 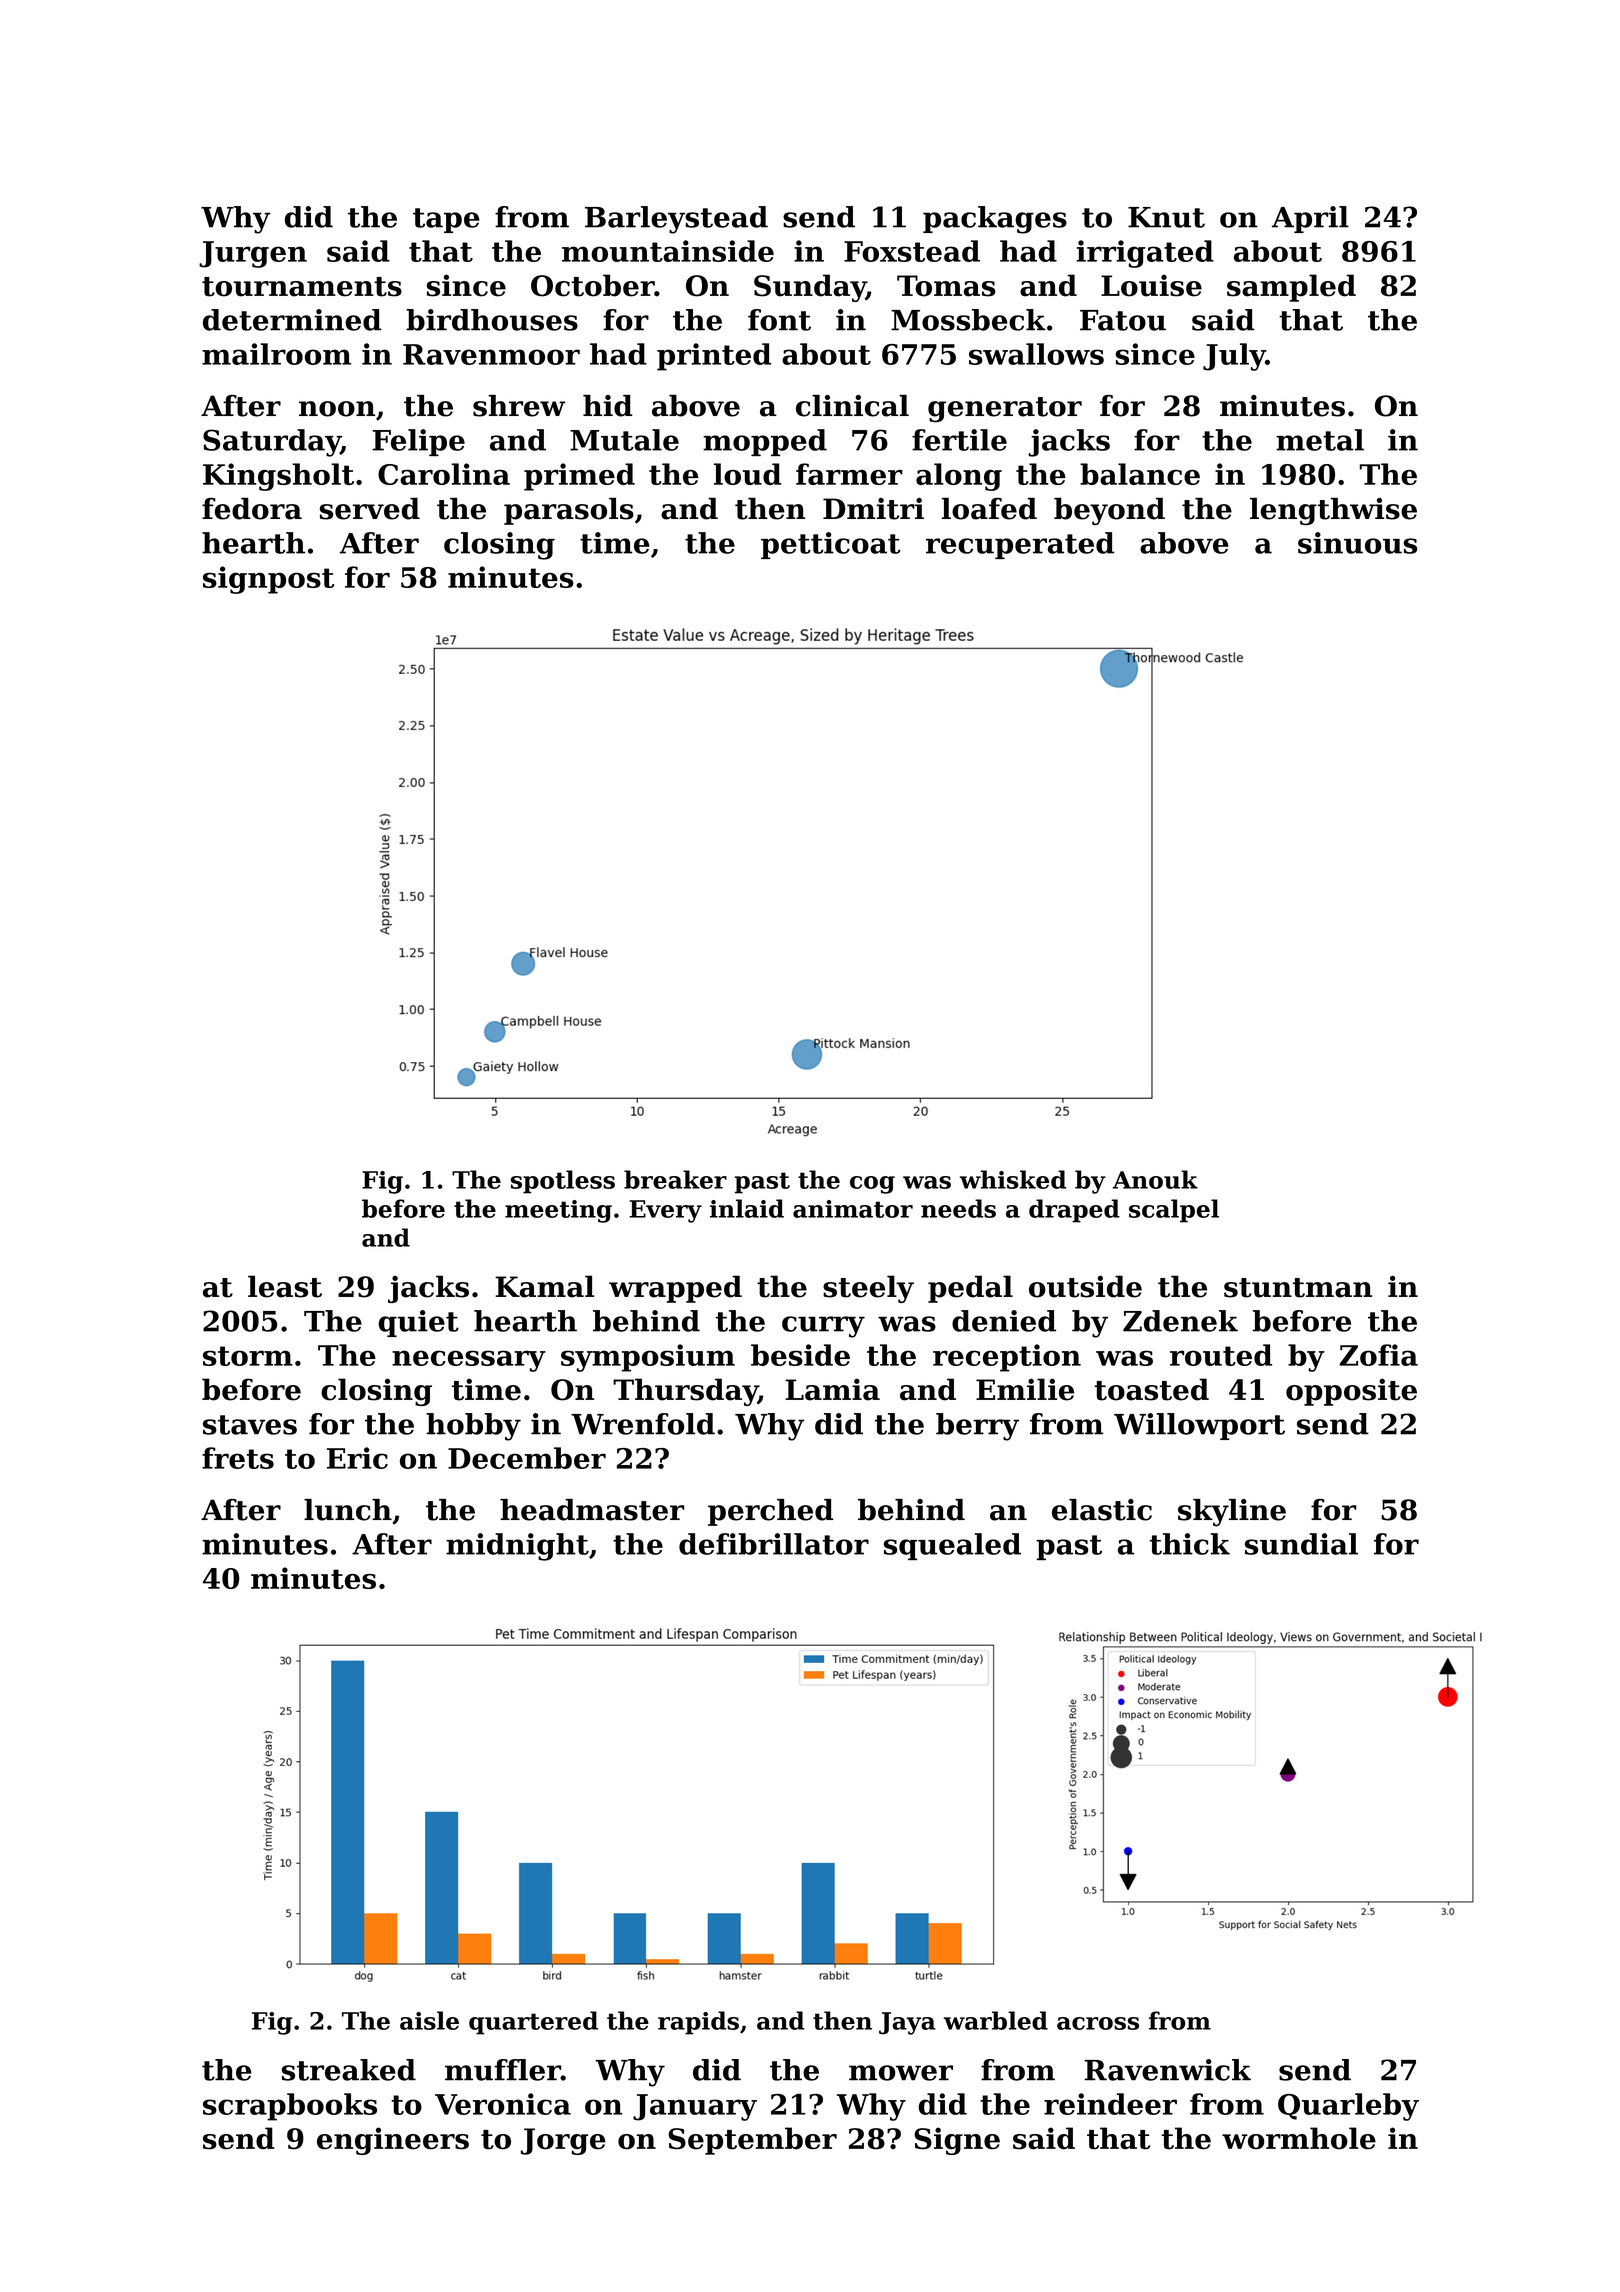 What do you see at coordinates (290, 2107) in the document?
I see `scrapbooks` at bounding box center [290, 2107].
